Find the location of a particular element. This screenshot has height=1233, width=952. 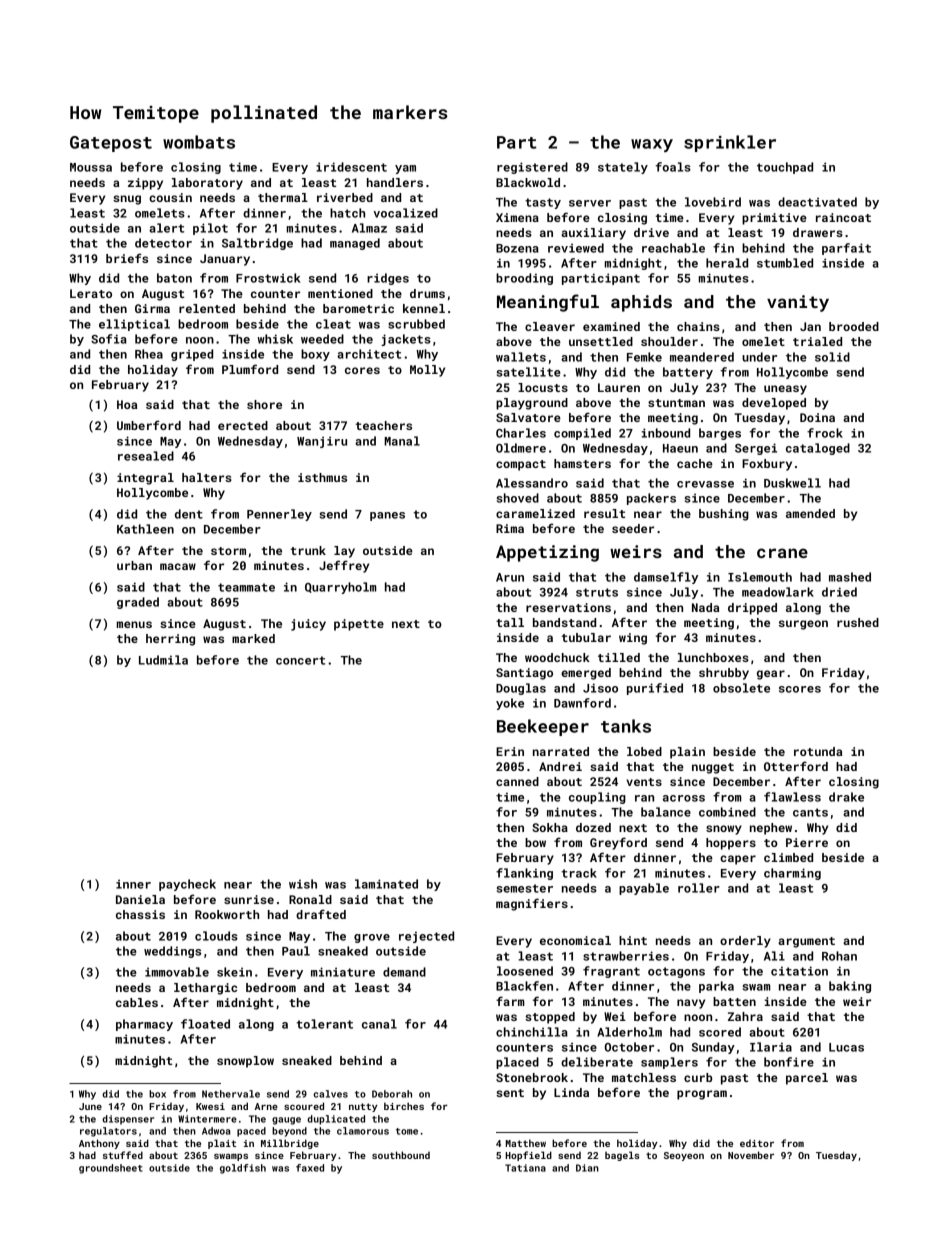

June is located at coordinates (90, 1106).
